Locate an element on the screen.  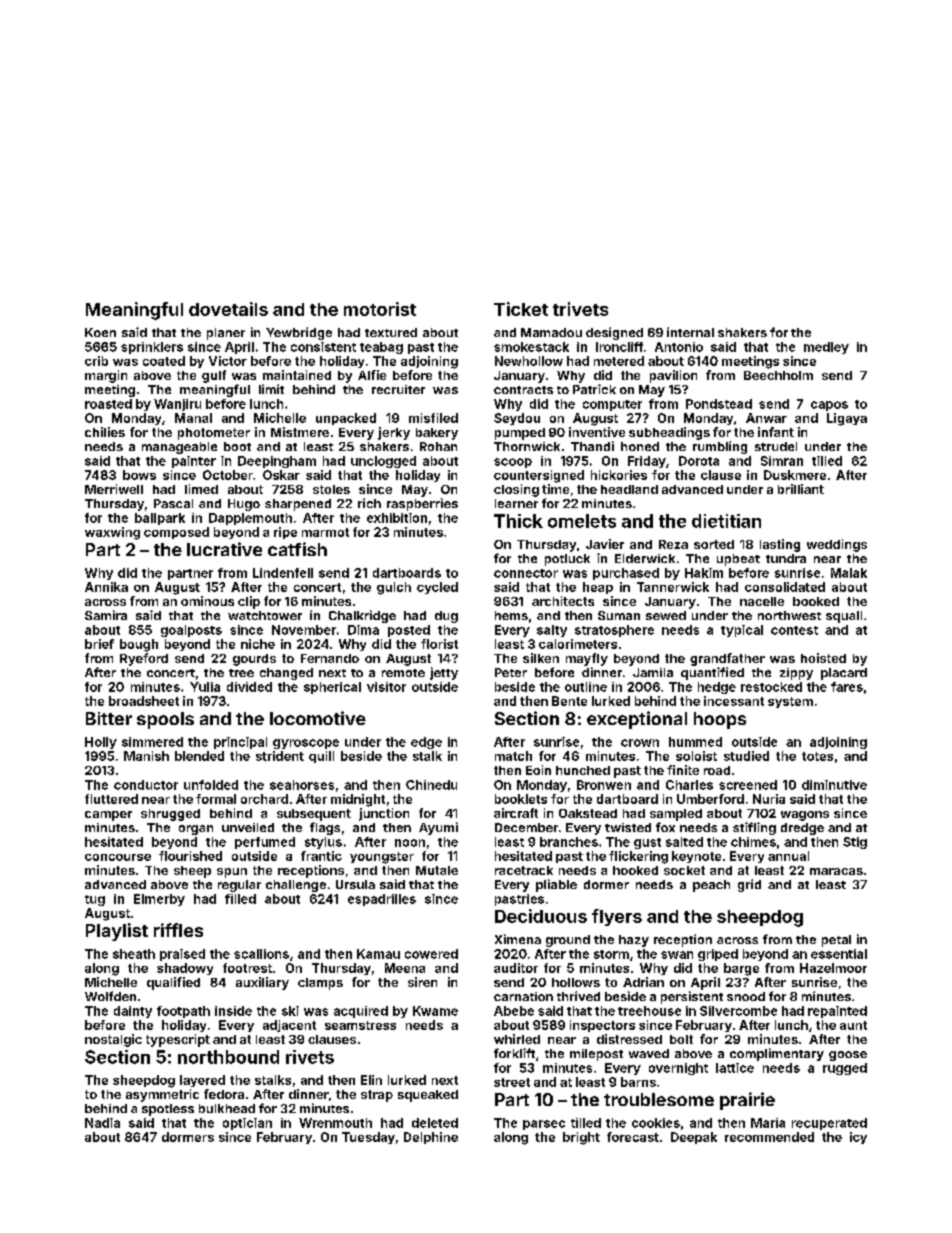
Mamadou is located at coordinates (551, 332).
